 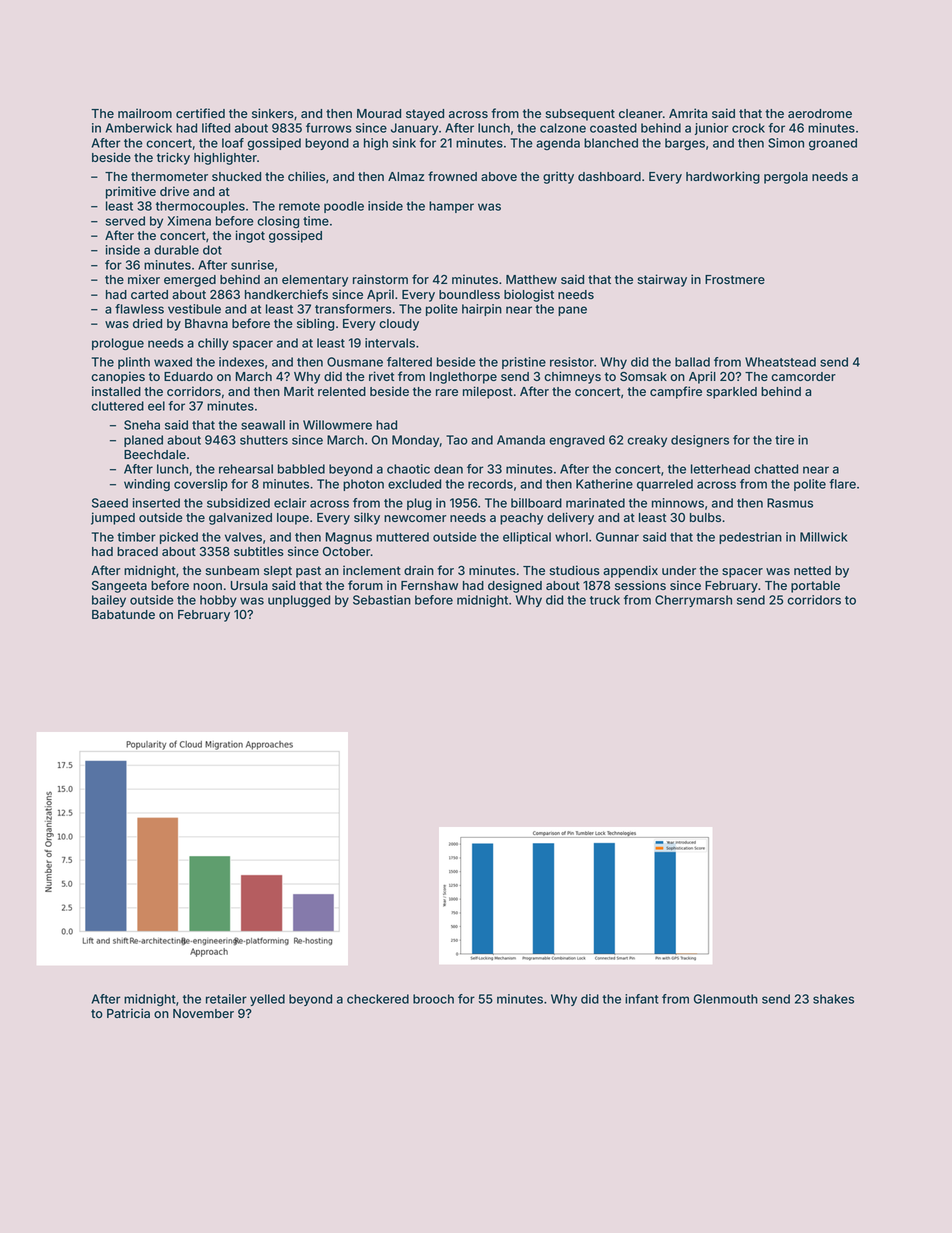 What do you see at coordinates (123, 614) in the screenshot?
I see `Babatunde` at bounding box center [123, 614].
